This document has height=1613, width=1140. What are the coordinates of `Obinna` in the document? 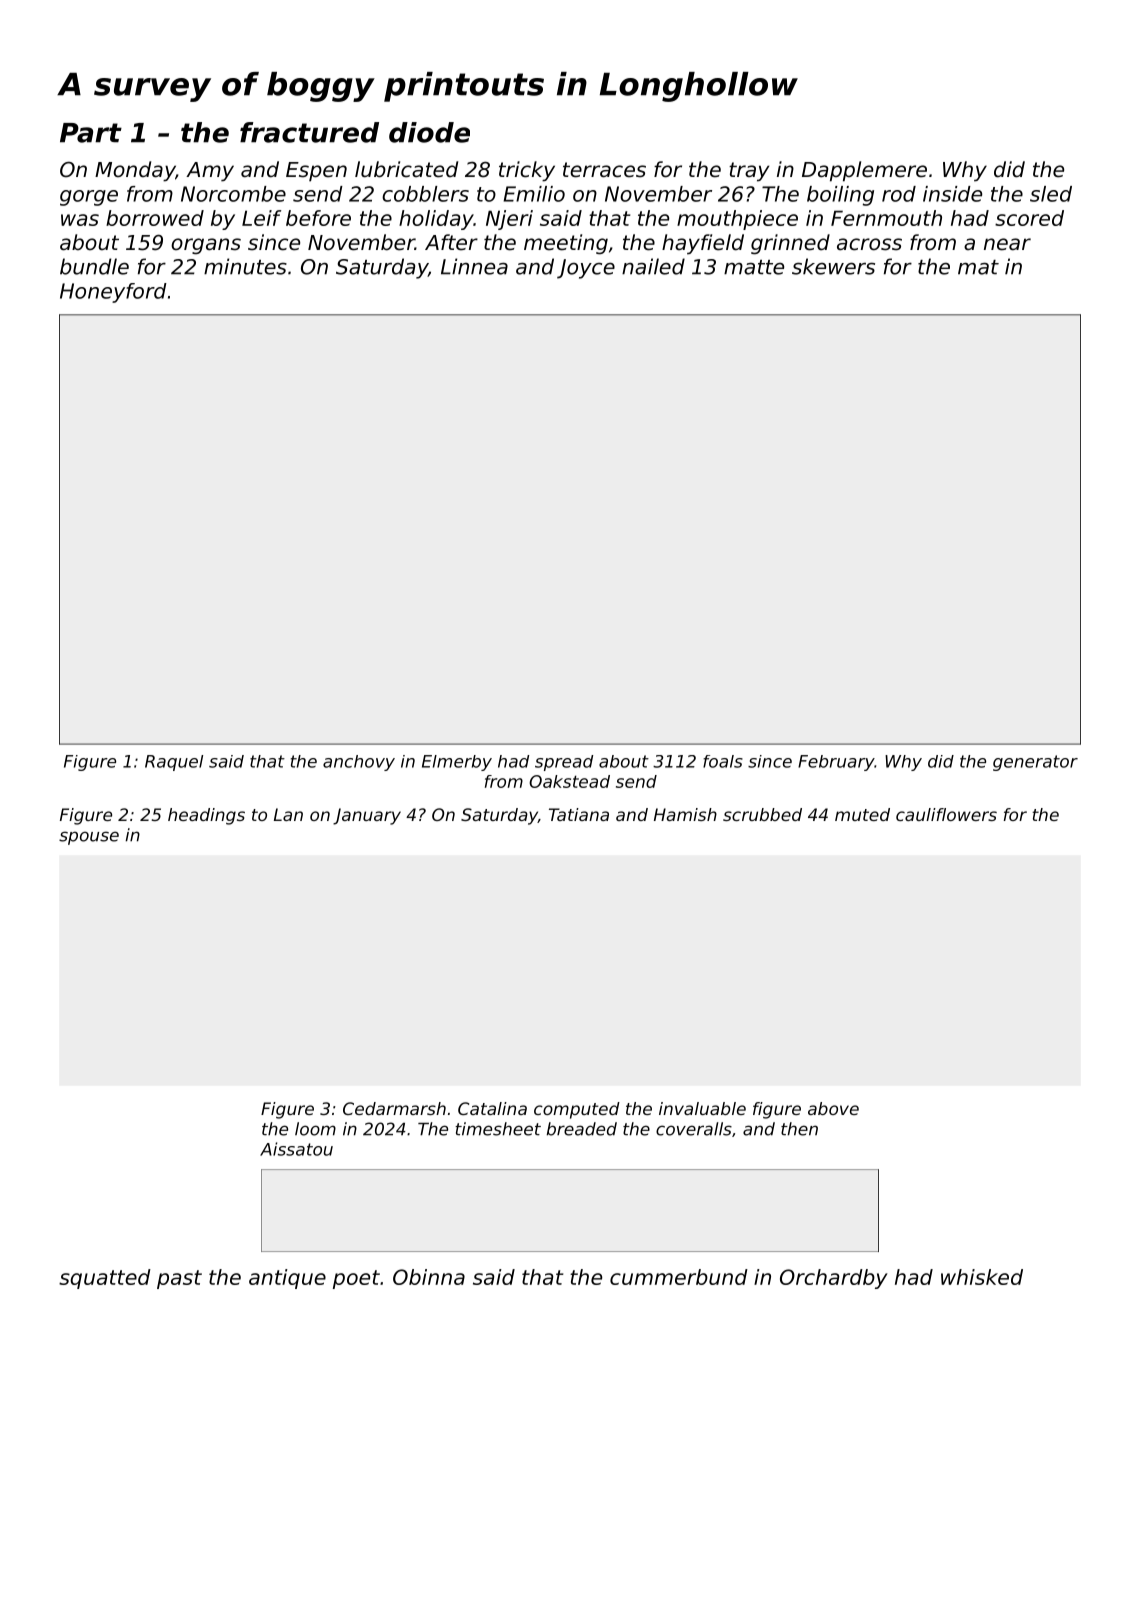 It's located at (429, 1277).
